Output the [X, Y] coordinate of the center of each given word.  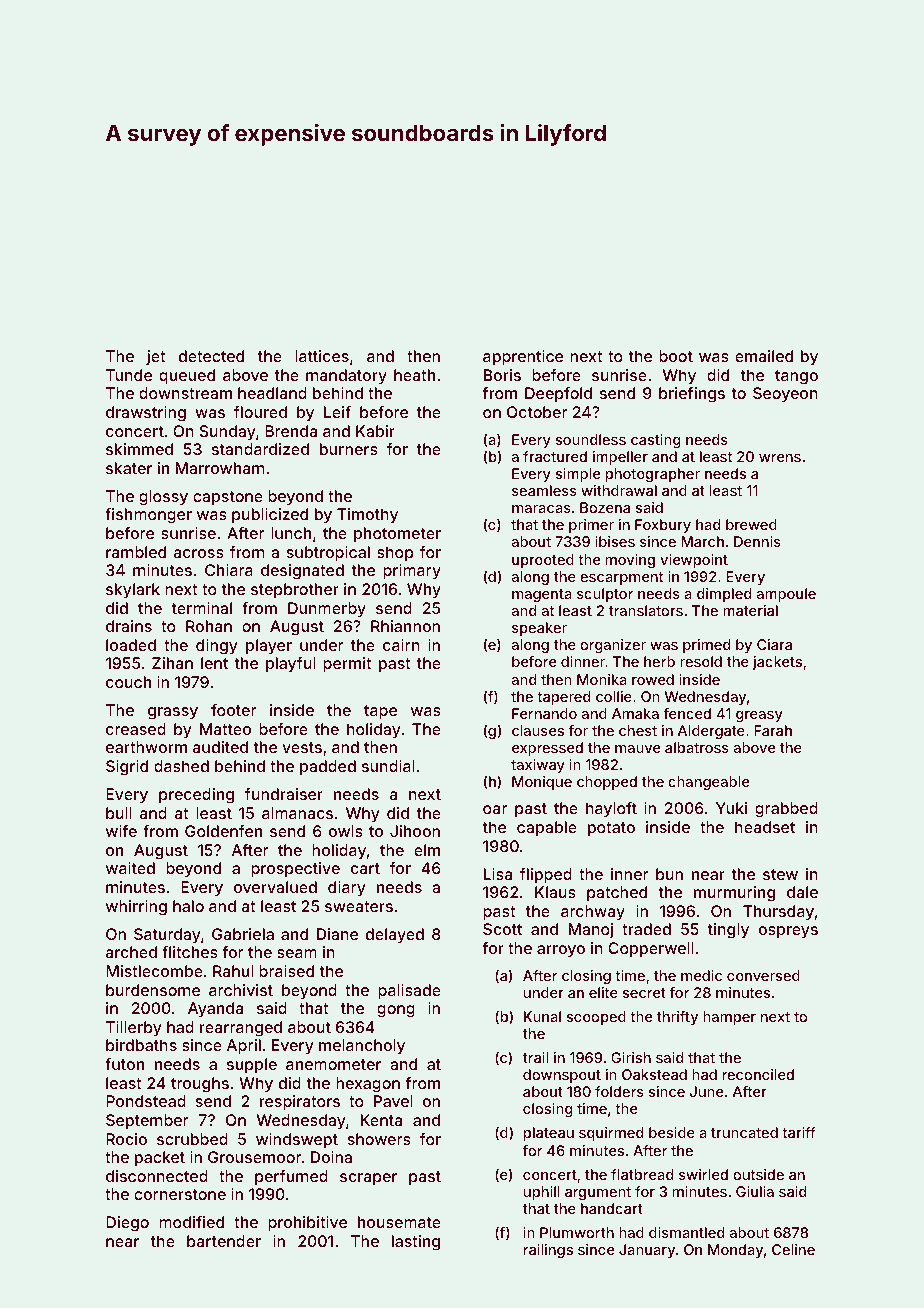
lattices [322, 356]
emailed [764, 356]
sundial [388, 766]
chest [638, 730]
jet [156, 357]
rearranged [241, 1029]
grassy [173, 713]
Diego [127, 1224]
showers [379, 1139]
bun [669, 874]
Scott [502, 929]
